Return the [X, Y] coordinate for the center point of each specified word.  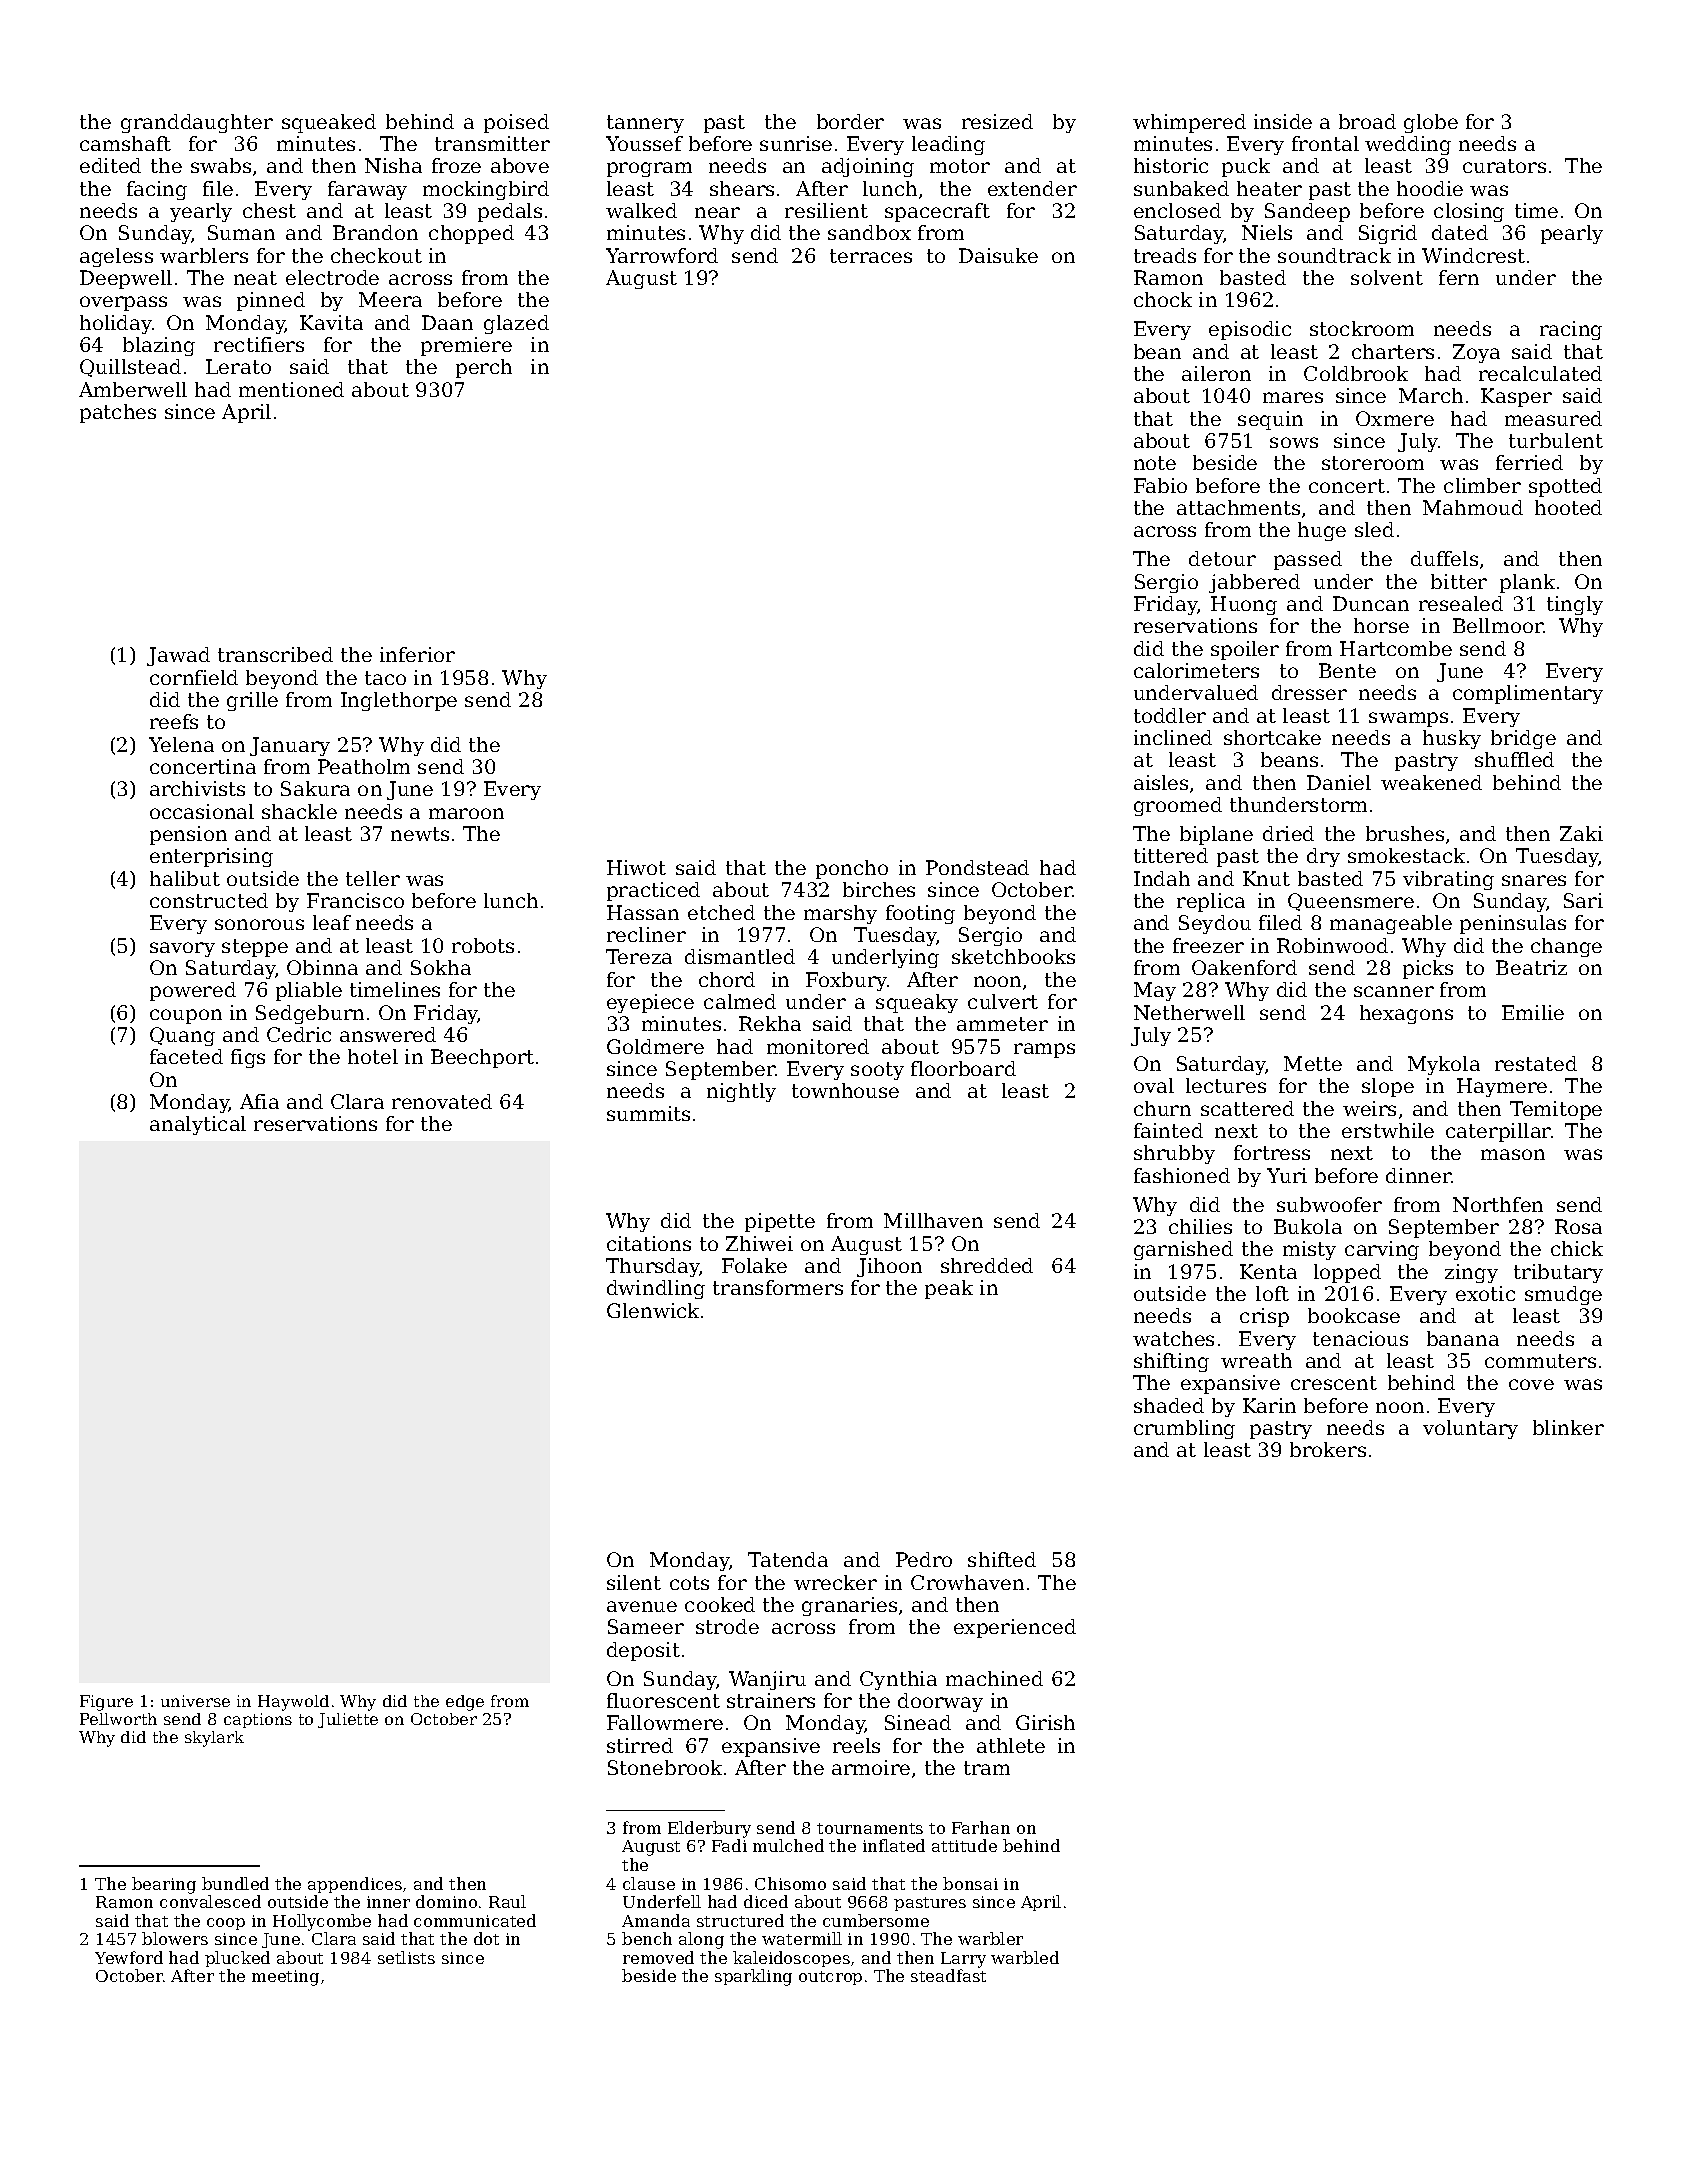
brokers [1328, 1449]
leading [948, 145]
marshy [840, 914]
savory [182, 949]
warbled [1025, 1957]
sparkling [753, 1977]
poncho [852, 869]
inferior [417, 654]
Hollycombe [322, 1922]
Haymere [1502, 1087]
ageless [116, 257]
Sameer [646, 1626]
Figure [106, 1703]
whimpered [1189, 123]
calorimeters [1196, 670]
